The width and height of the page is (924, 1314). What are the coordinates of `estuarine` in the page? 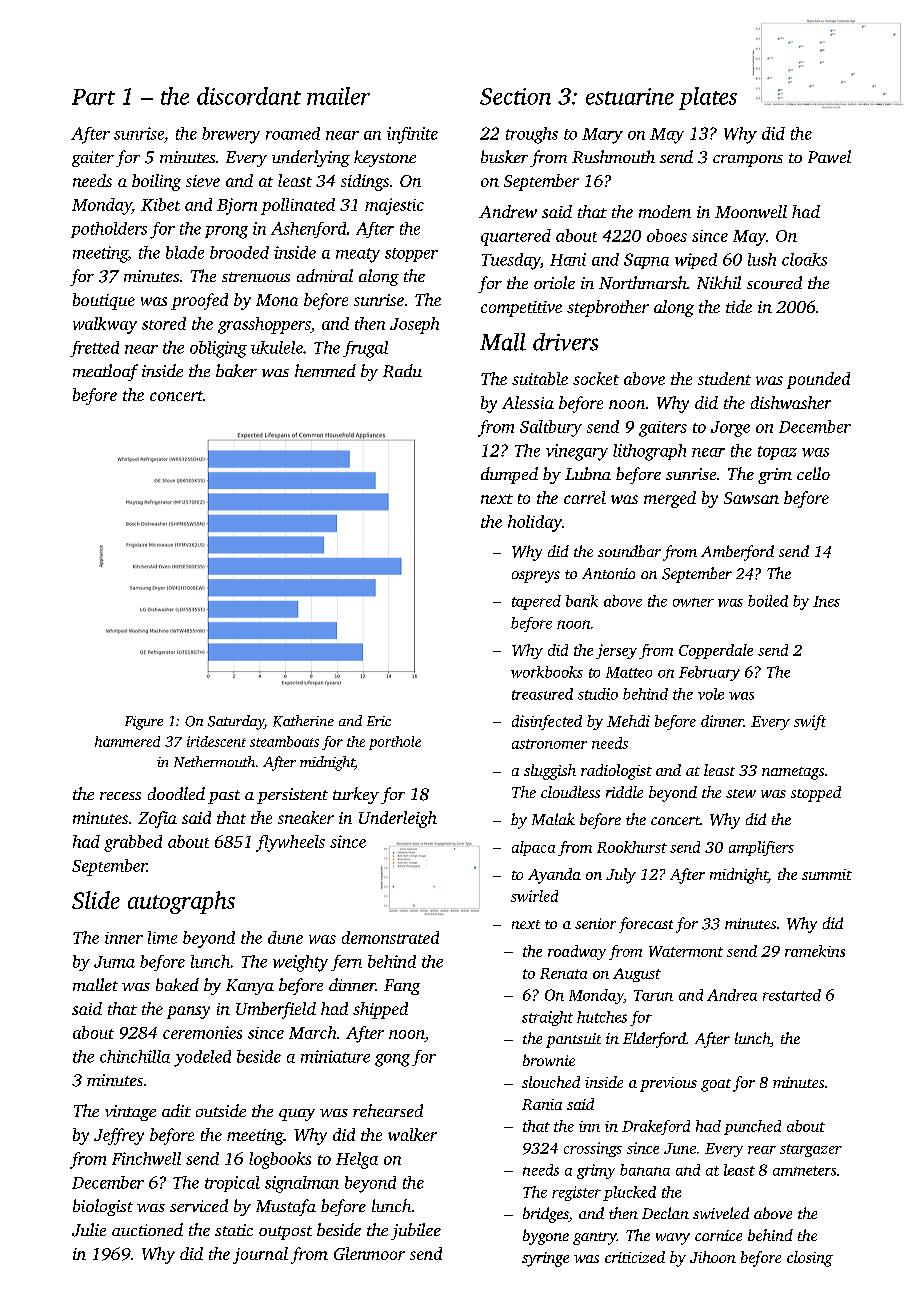 It's located at (630, 96).
